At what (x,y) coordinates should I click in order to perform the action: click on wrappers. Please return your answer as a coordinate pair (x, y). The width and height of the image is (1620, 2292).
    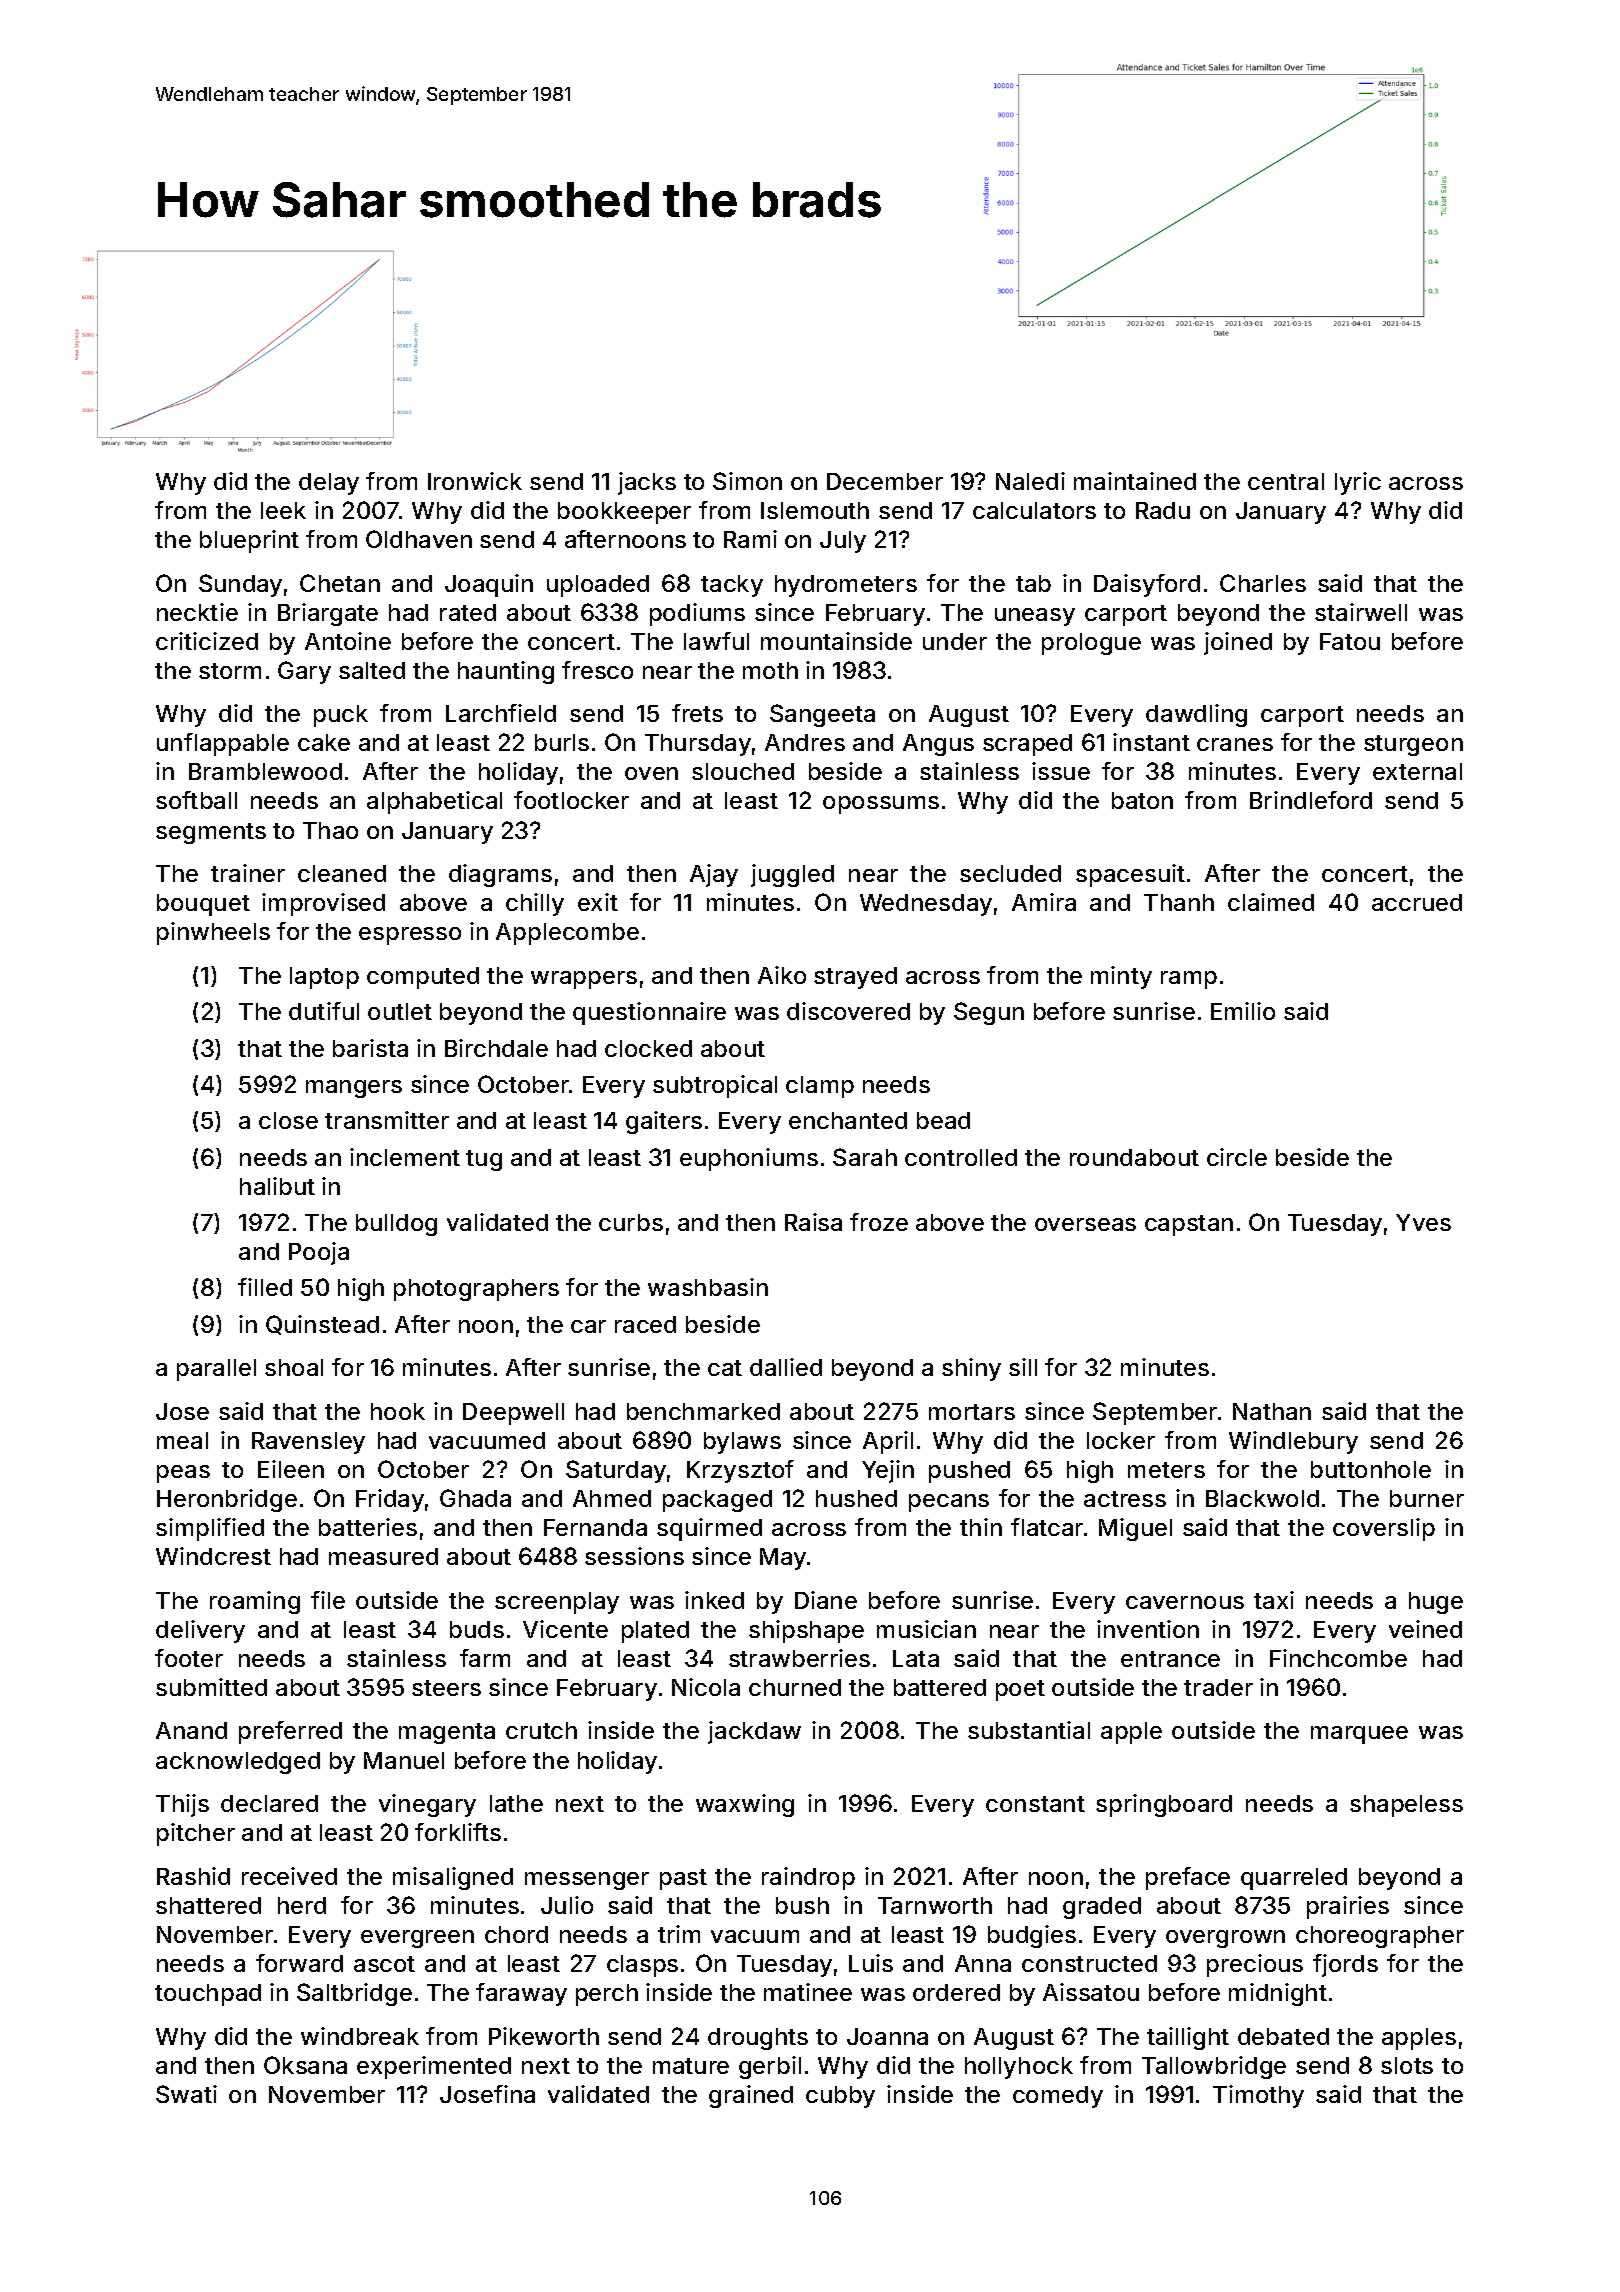
    Looking at the image, I should click on (584, 980).
